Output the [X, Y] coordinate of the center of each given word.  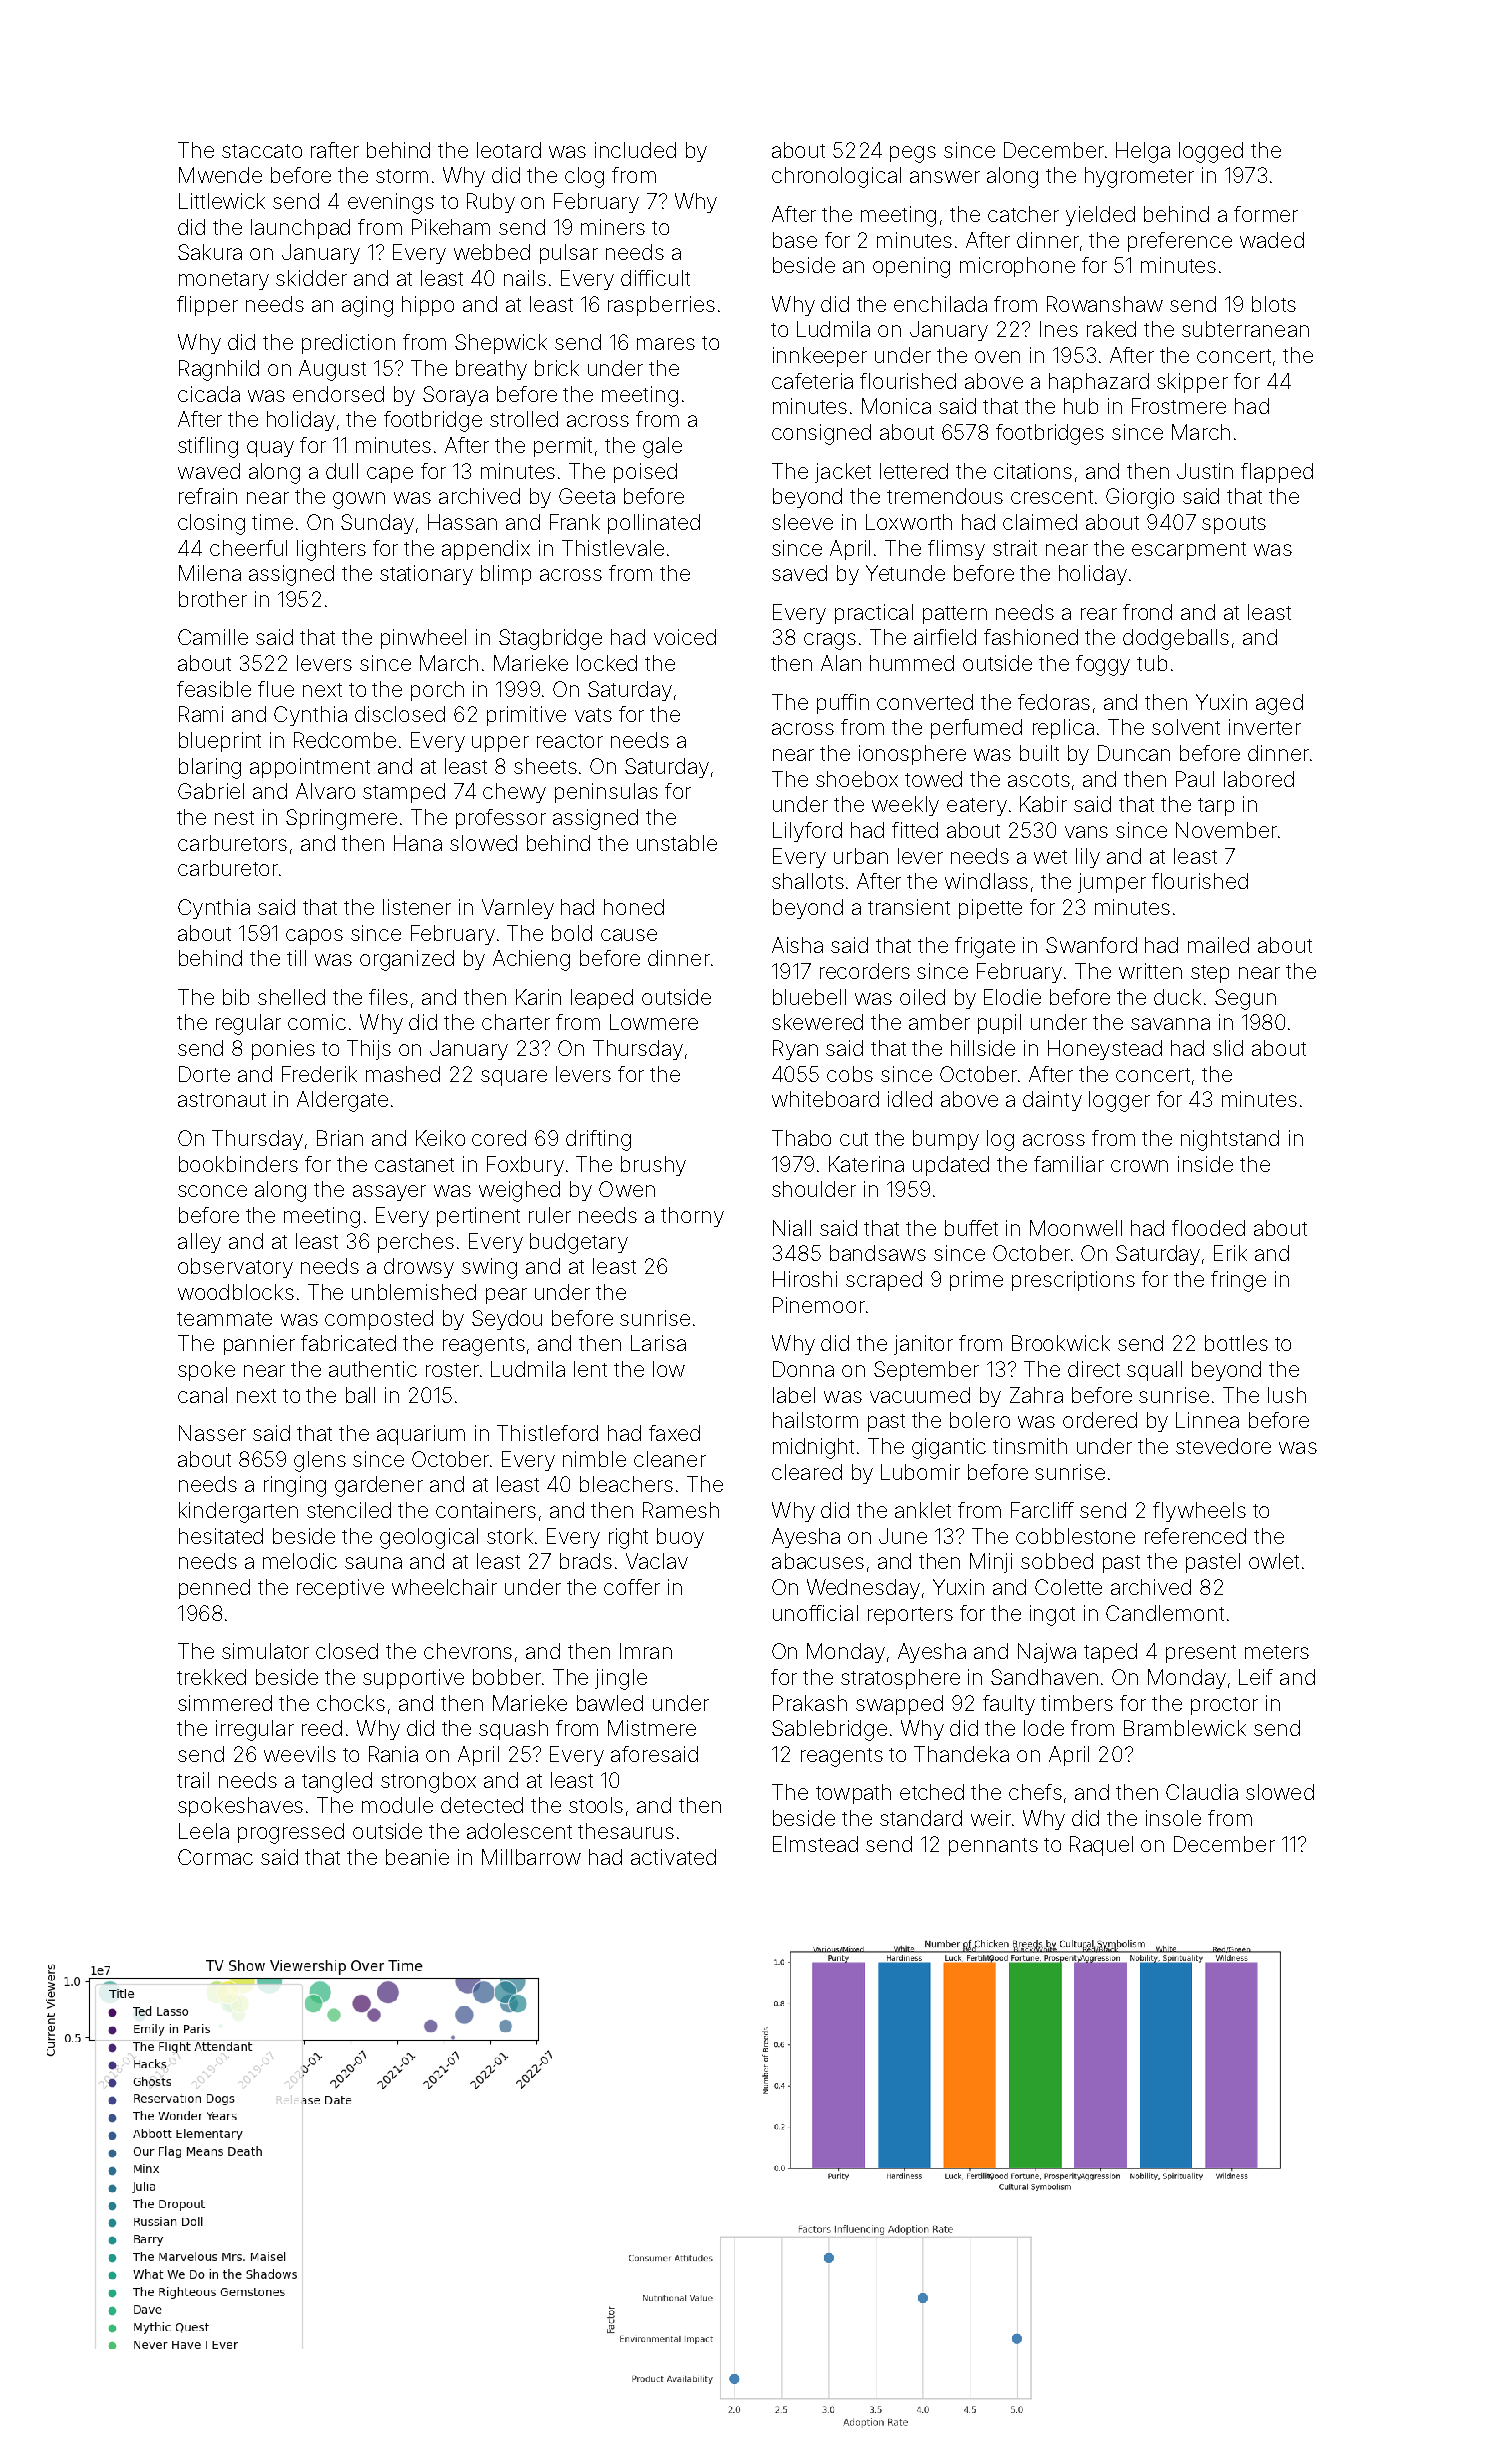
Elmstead [815, 1844]
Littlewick [222, 201]
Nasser [212, 1433]
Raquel [1101, 1846]
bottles [1236, 1343]
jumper [1112, 883]
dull [342, 471]
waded [1272, 240]
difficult [655, 278]
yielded [1100, 216]
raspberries [661, 306]
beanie [417, 1857]
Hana [418, 843]
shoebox [857, 779]
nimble [594, 1459]
